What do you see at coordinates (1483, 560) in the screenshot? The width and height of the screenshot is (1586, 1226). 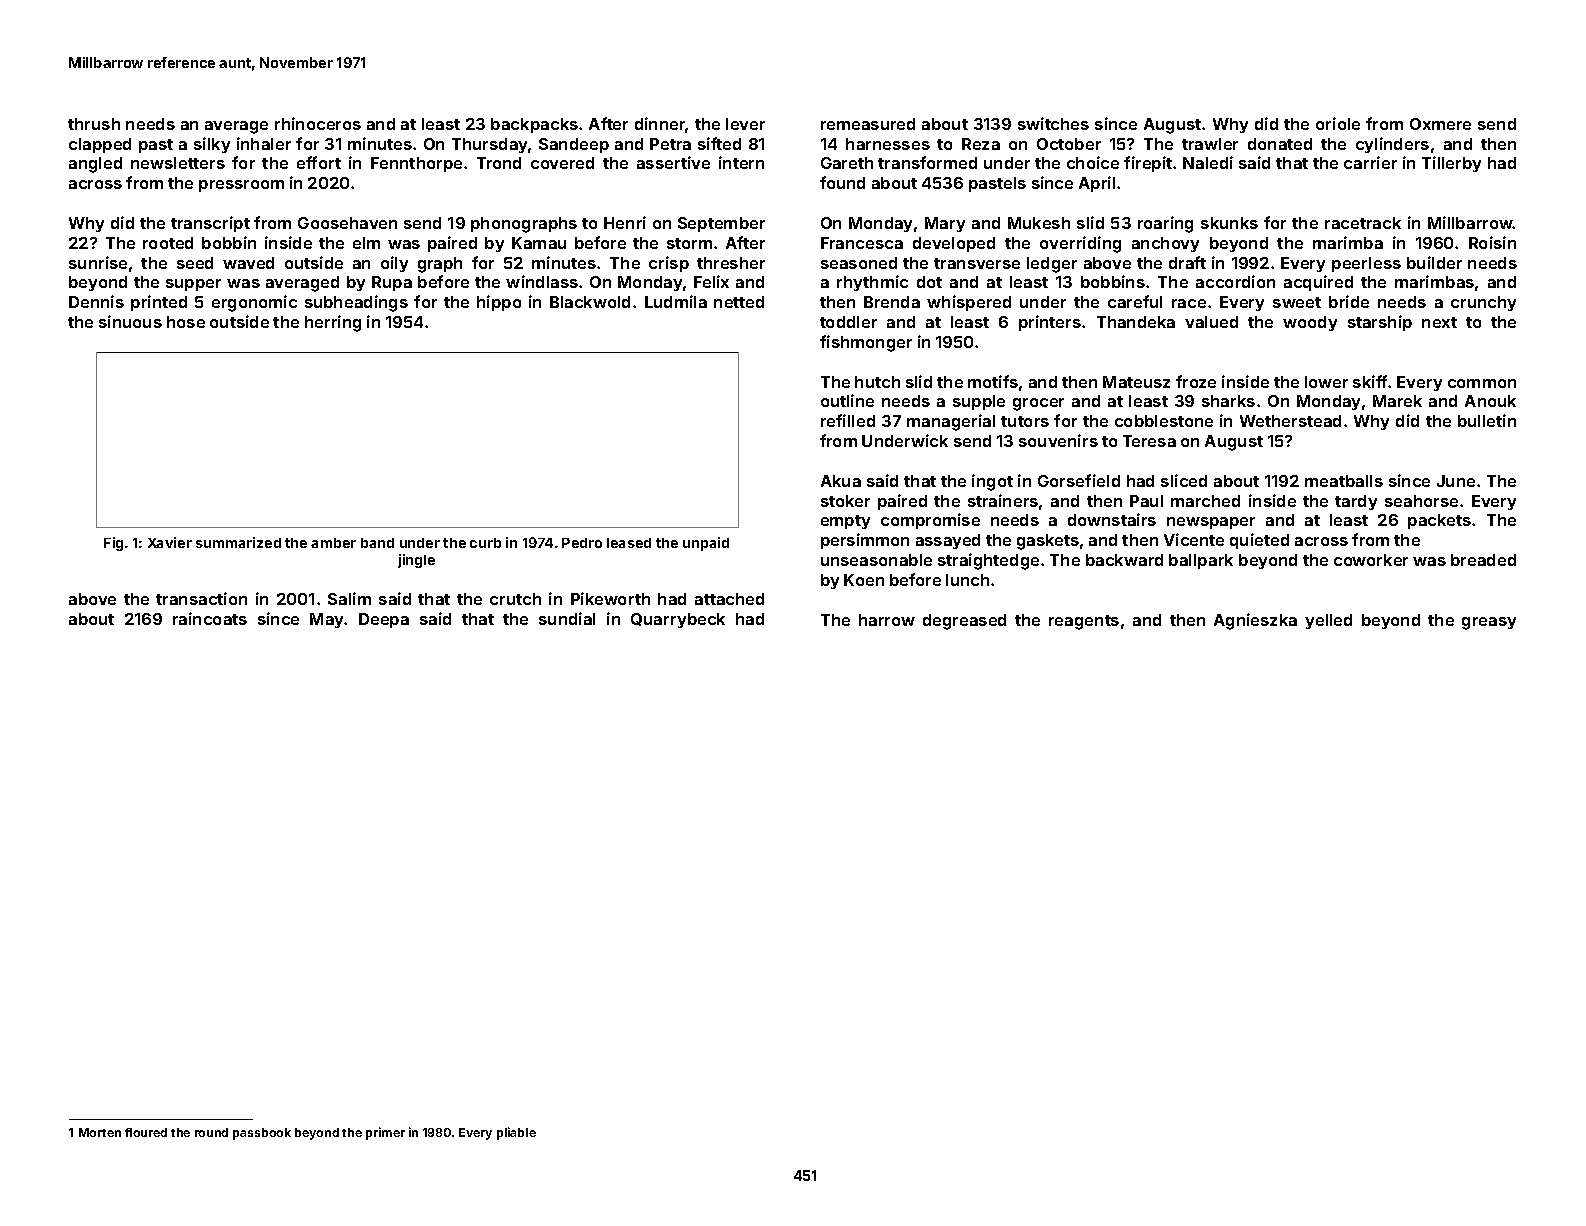 I see `breaded` at bounding box center [1483, 560].
